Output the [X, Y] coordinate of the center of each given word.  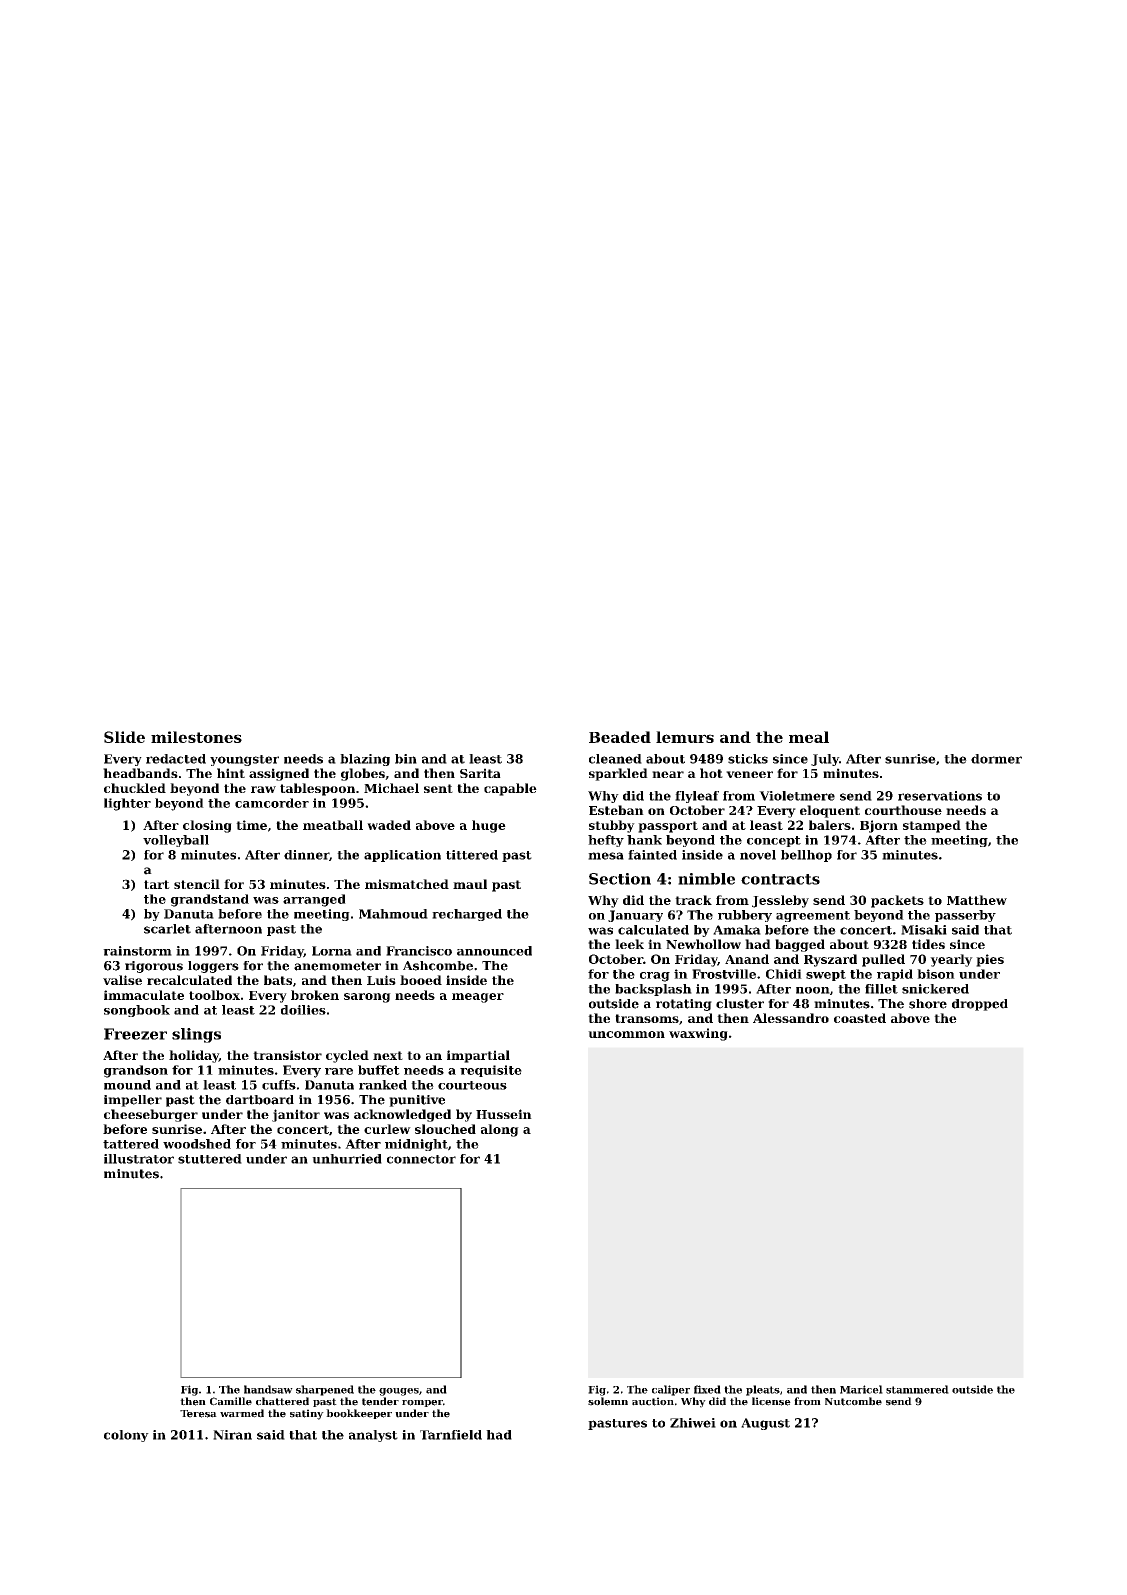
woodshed [197, 1144]
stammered [917, 1389]
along [500, 1130]
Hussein [504, 1114]
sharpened [325, 1390]
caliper [671, 1390]
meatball [333, 825]
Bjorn [879, 826]
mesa [606, 856]
